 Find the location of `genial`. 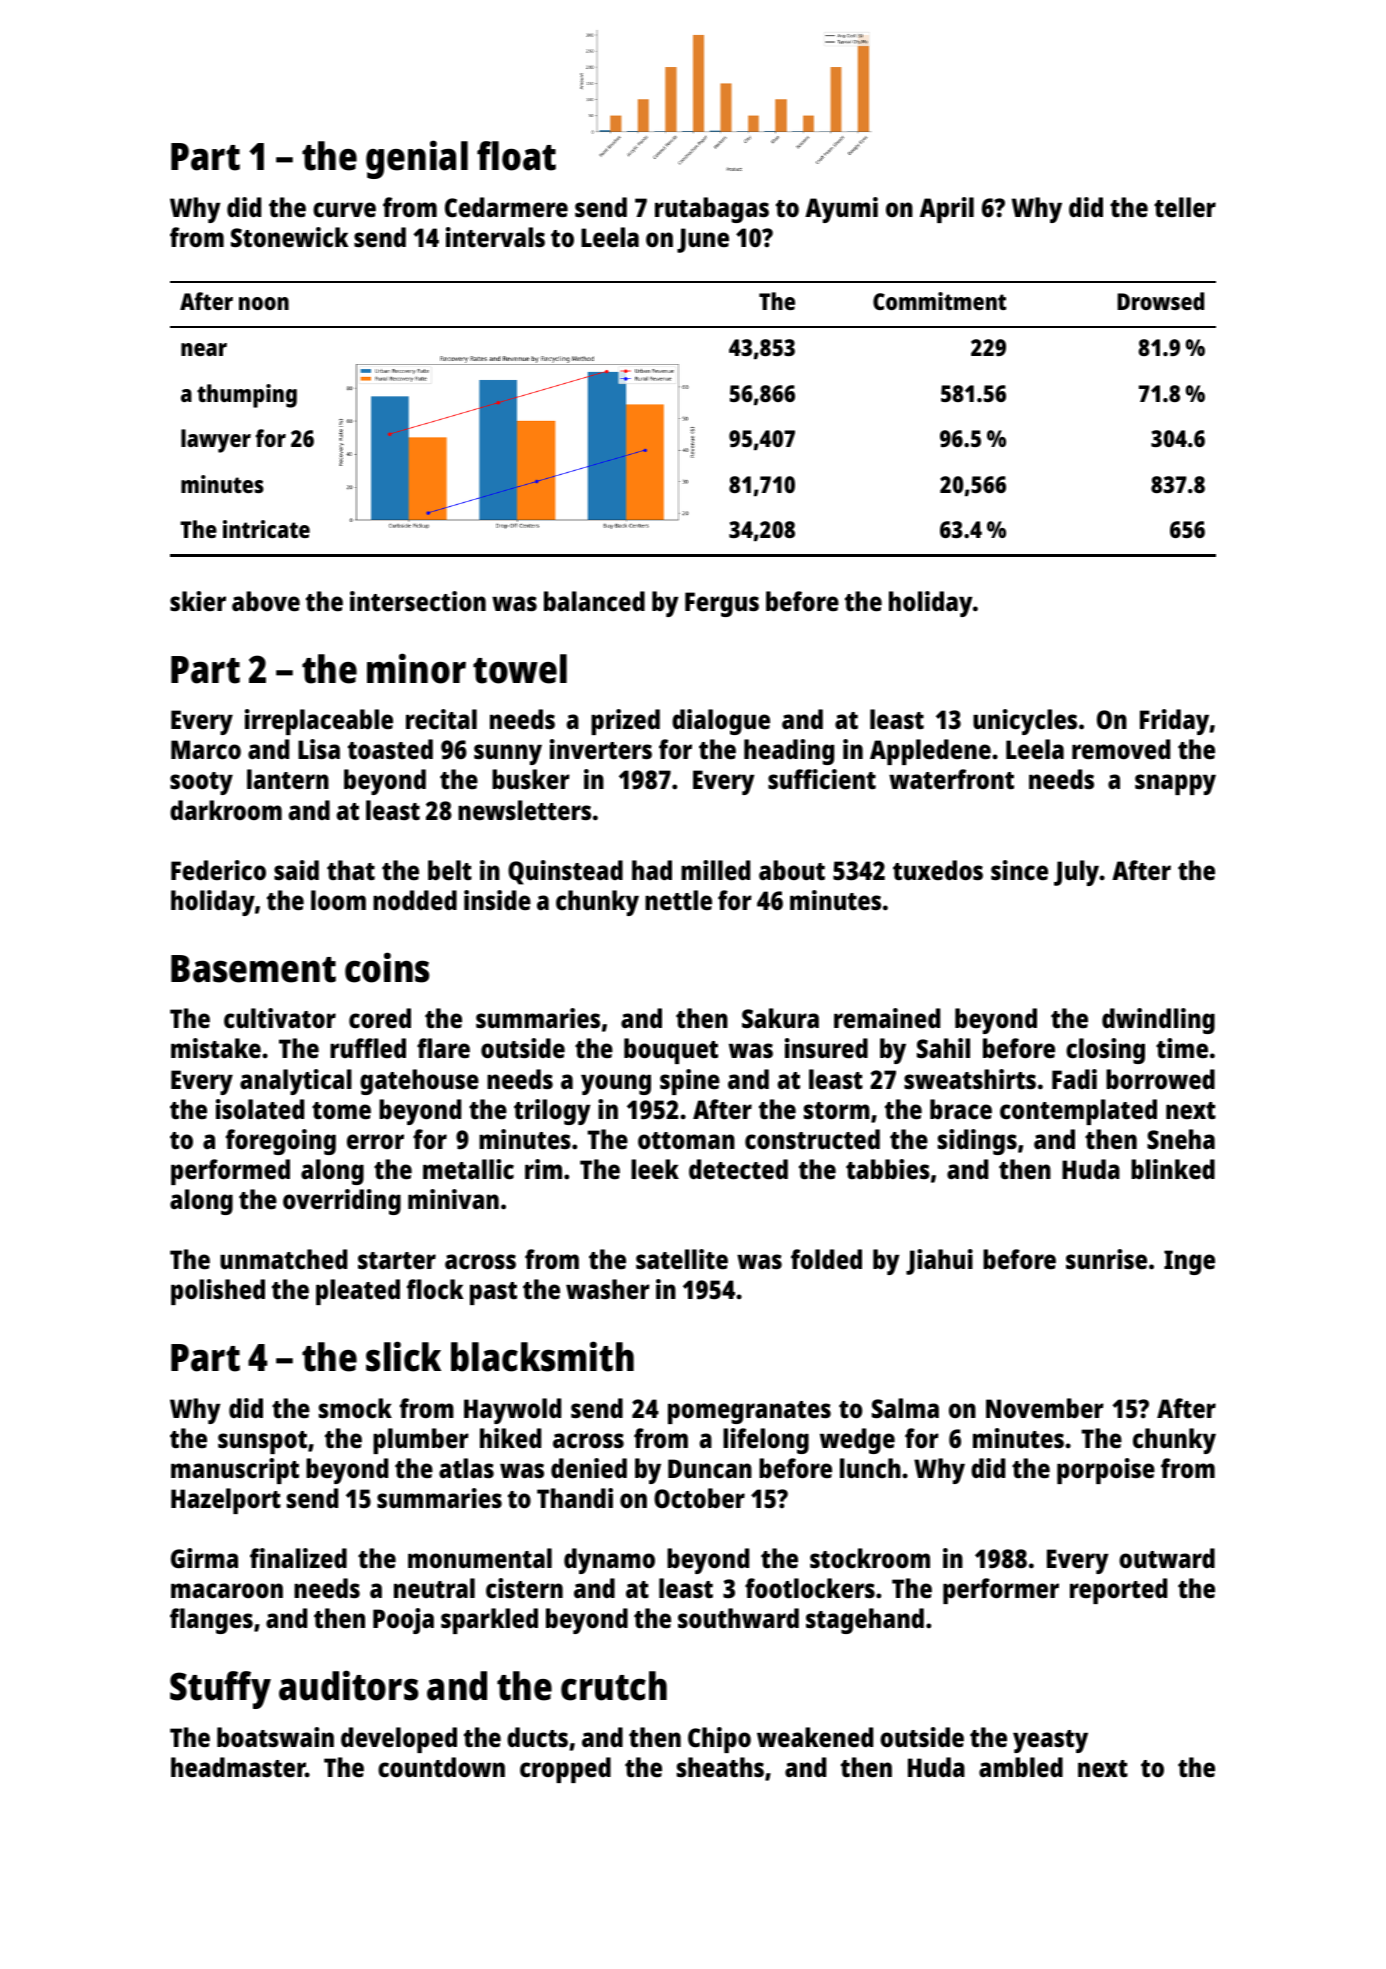

genial is located at coordinates (417, 159).
